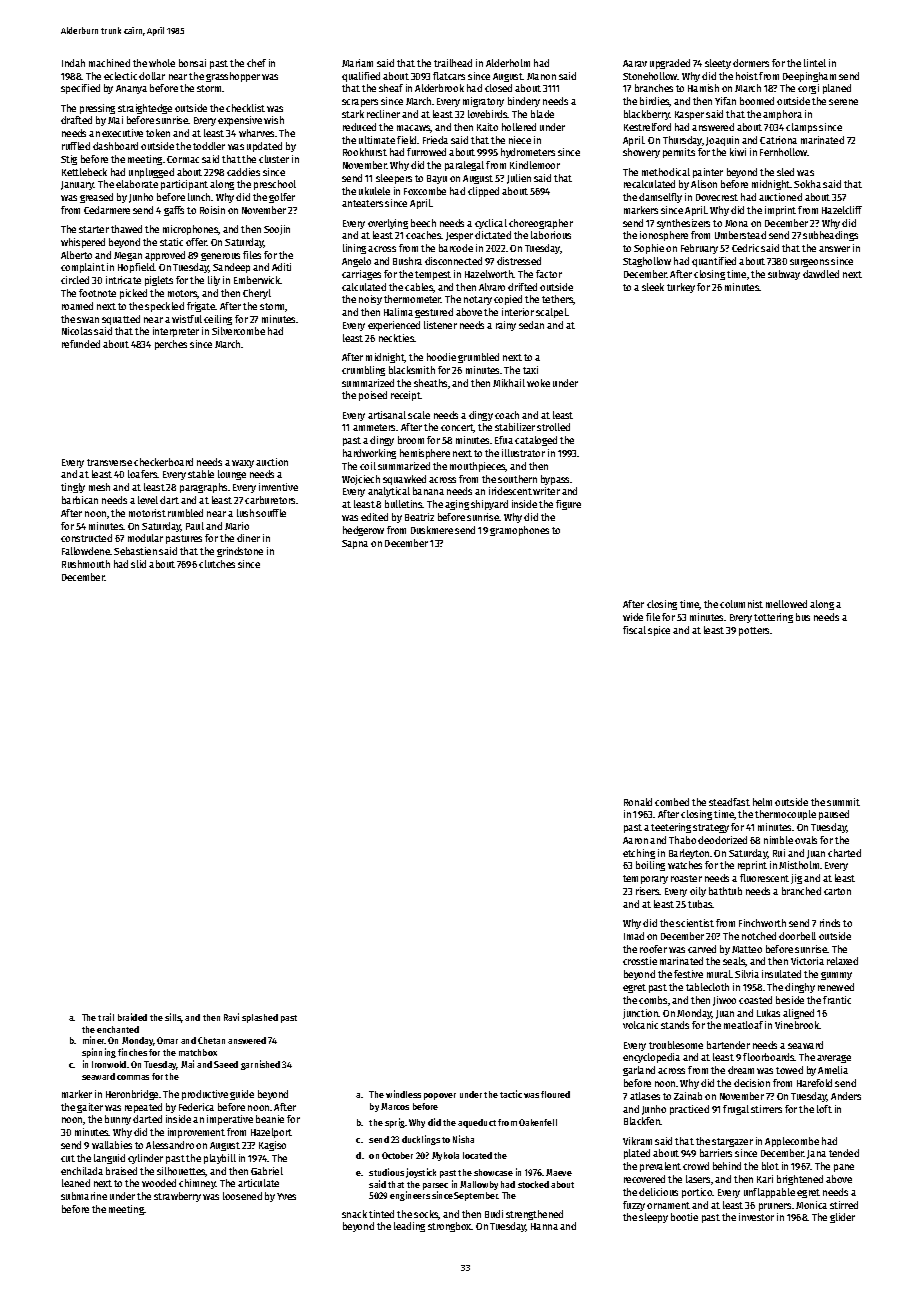  What do you see at coordinates (167, 1040) in the document?
I see `Omar` at bounding box center [167, 1040].
